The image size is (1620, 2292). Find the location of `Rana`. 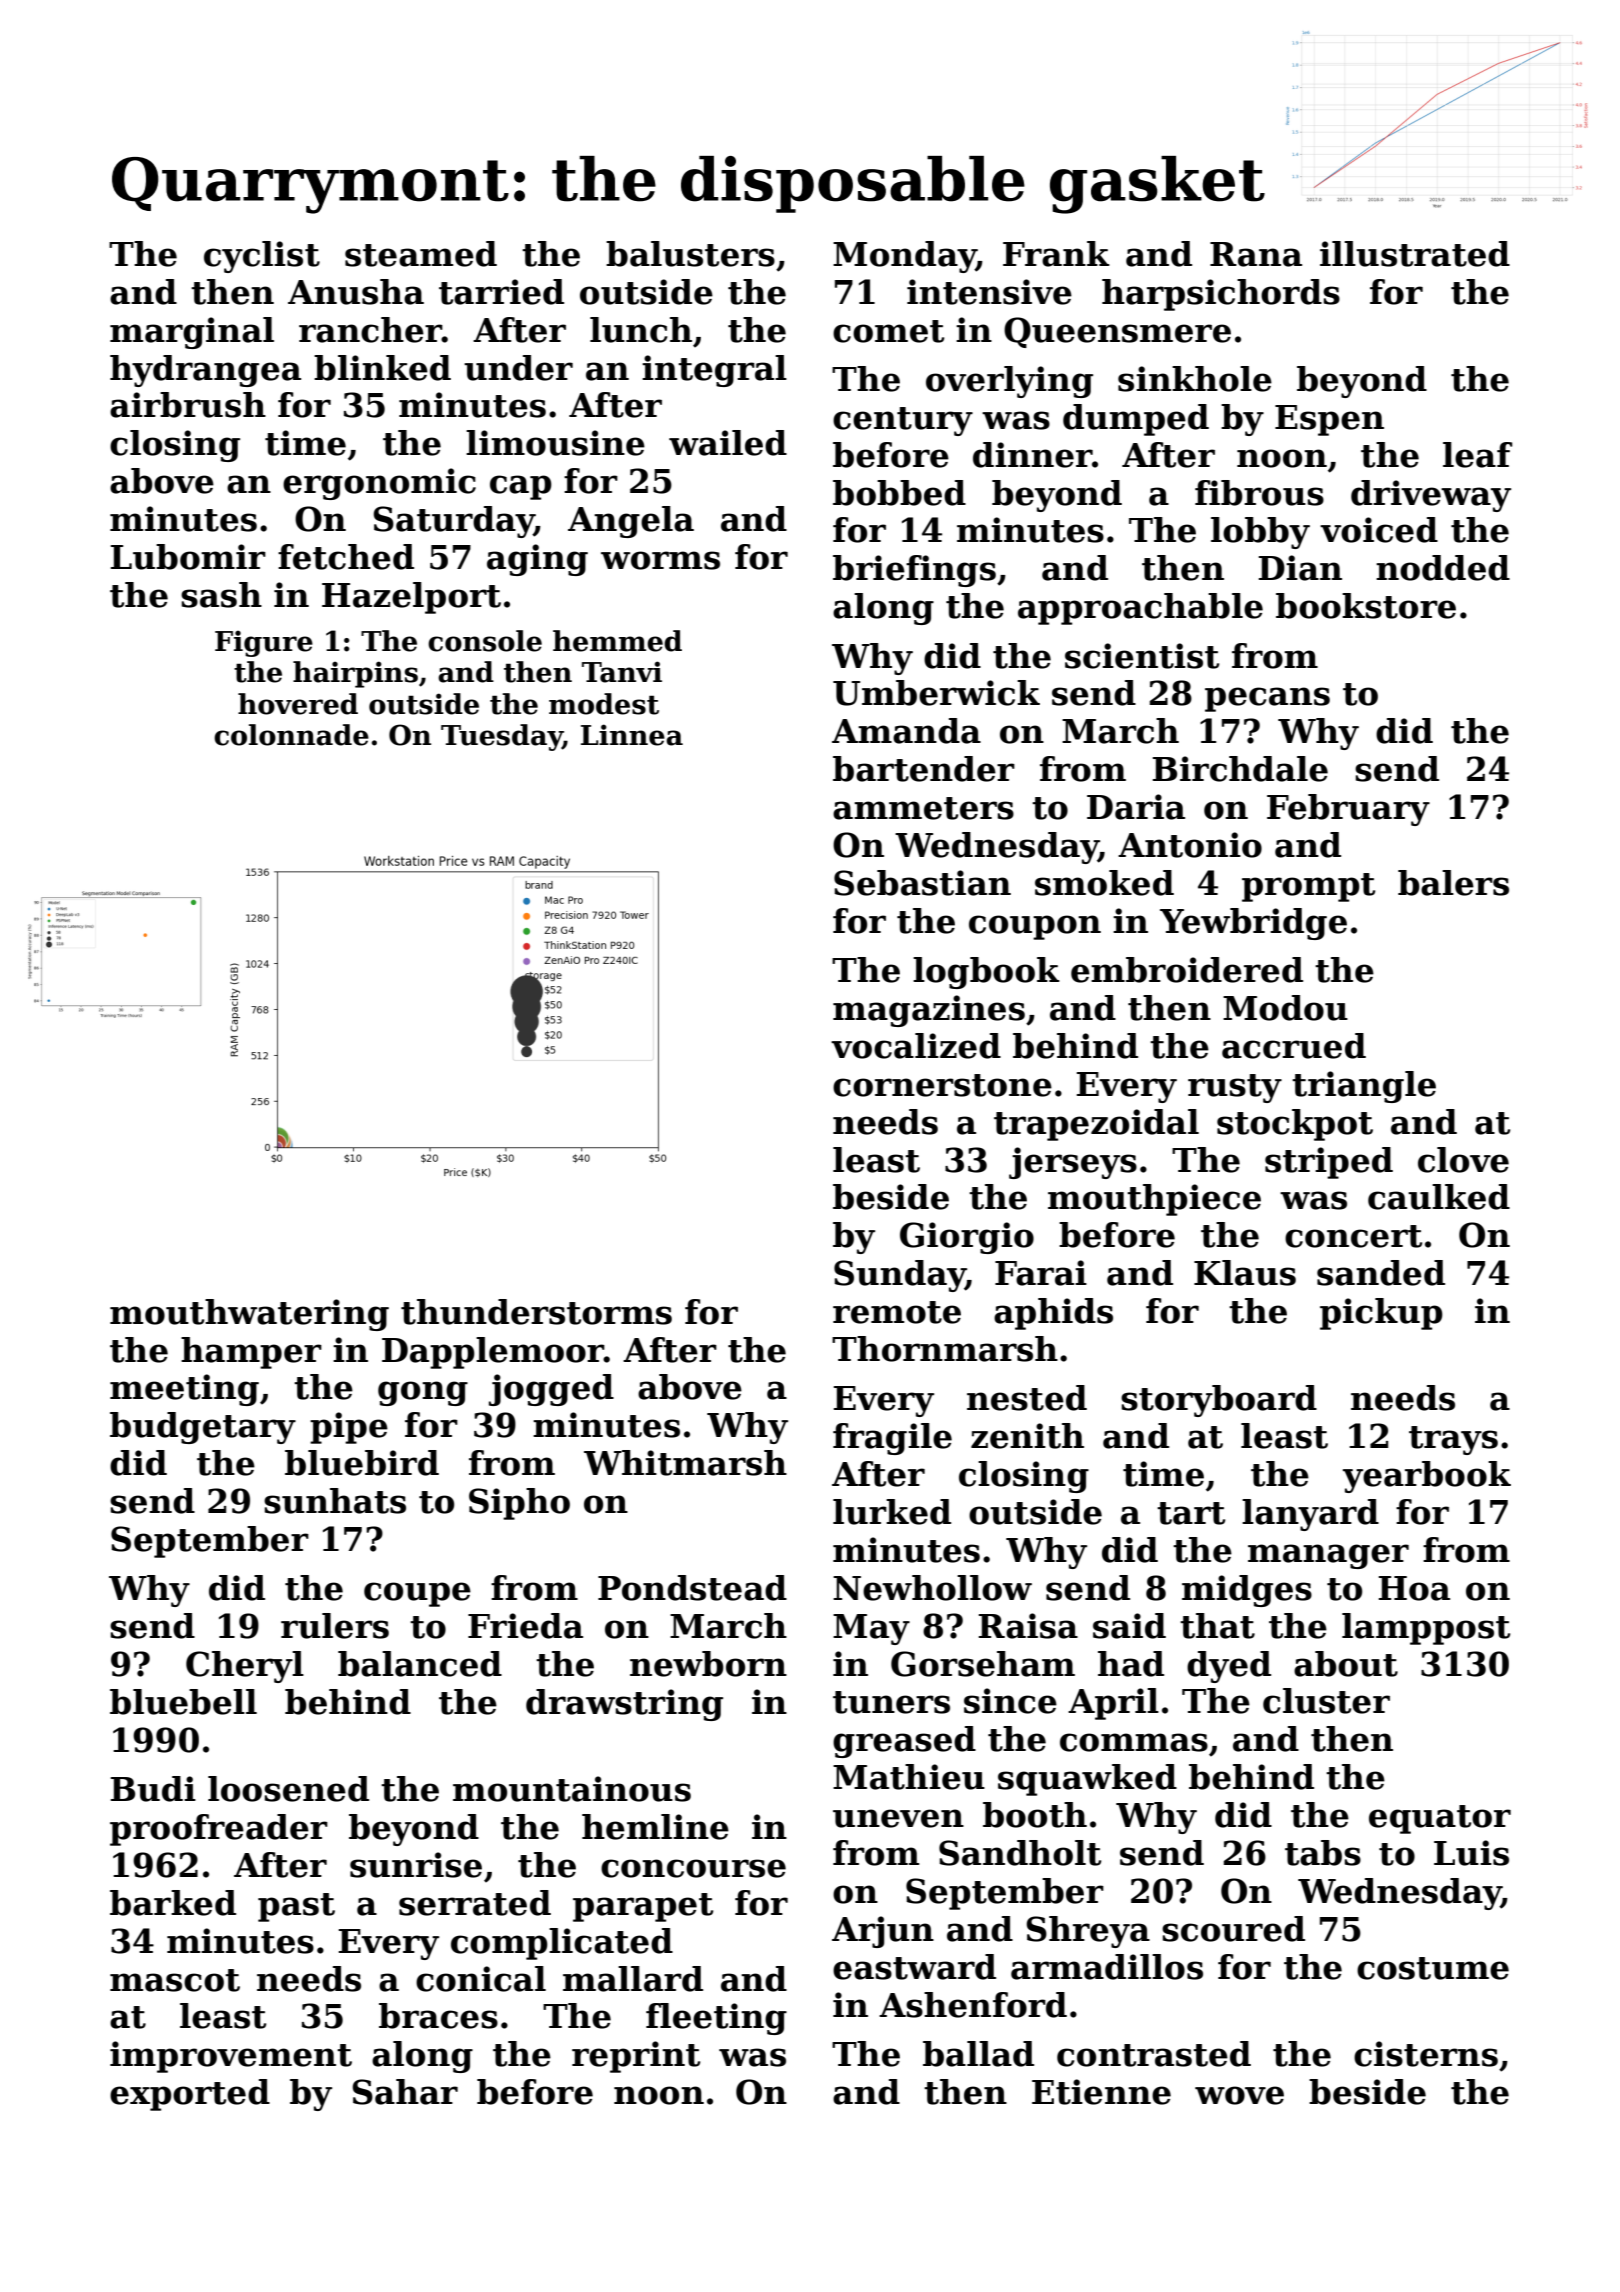

Rana is located at coordinates (1256, 254).
